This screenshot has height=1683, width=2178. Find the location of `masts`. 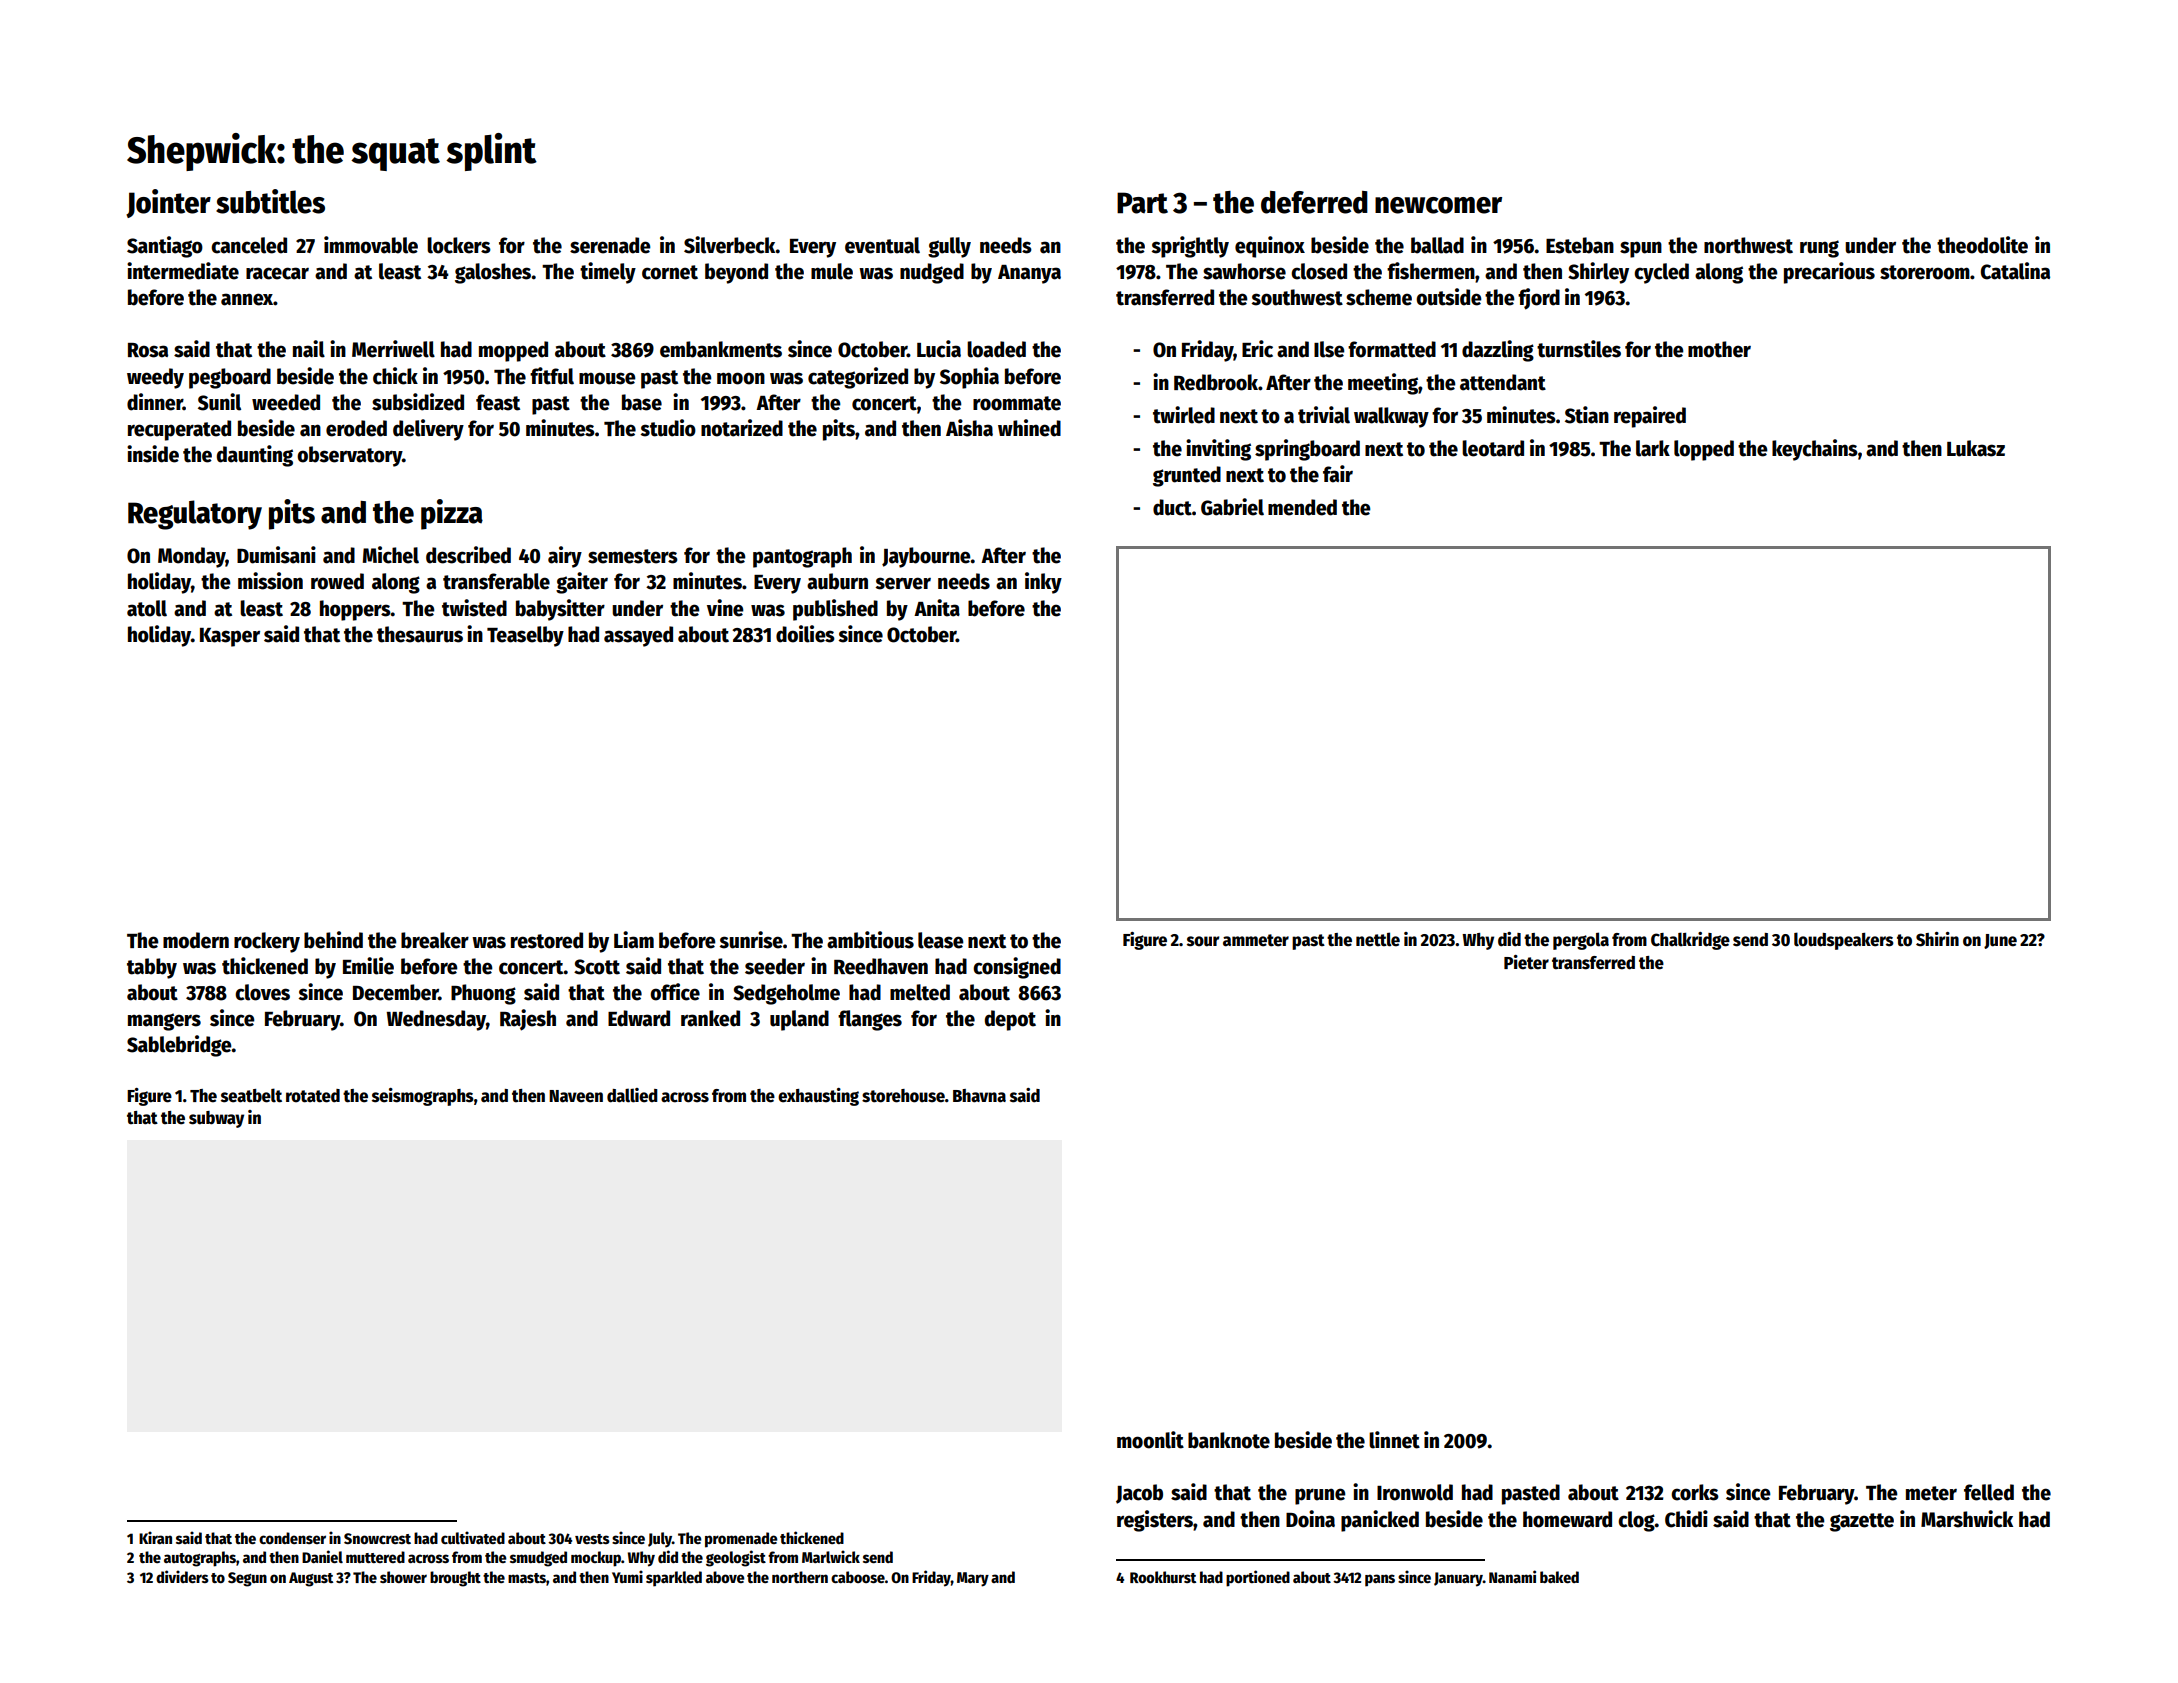

masts is located at coordinates (527, 1578).
